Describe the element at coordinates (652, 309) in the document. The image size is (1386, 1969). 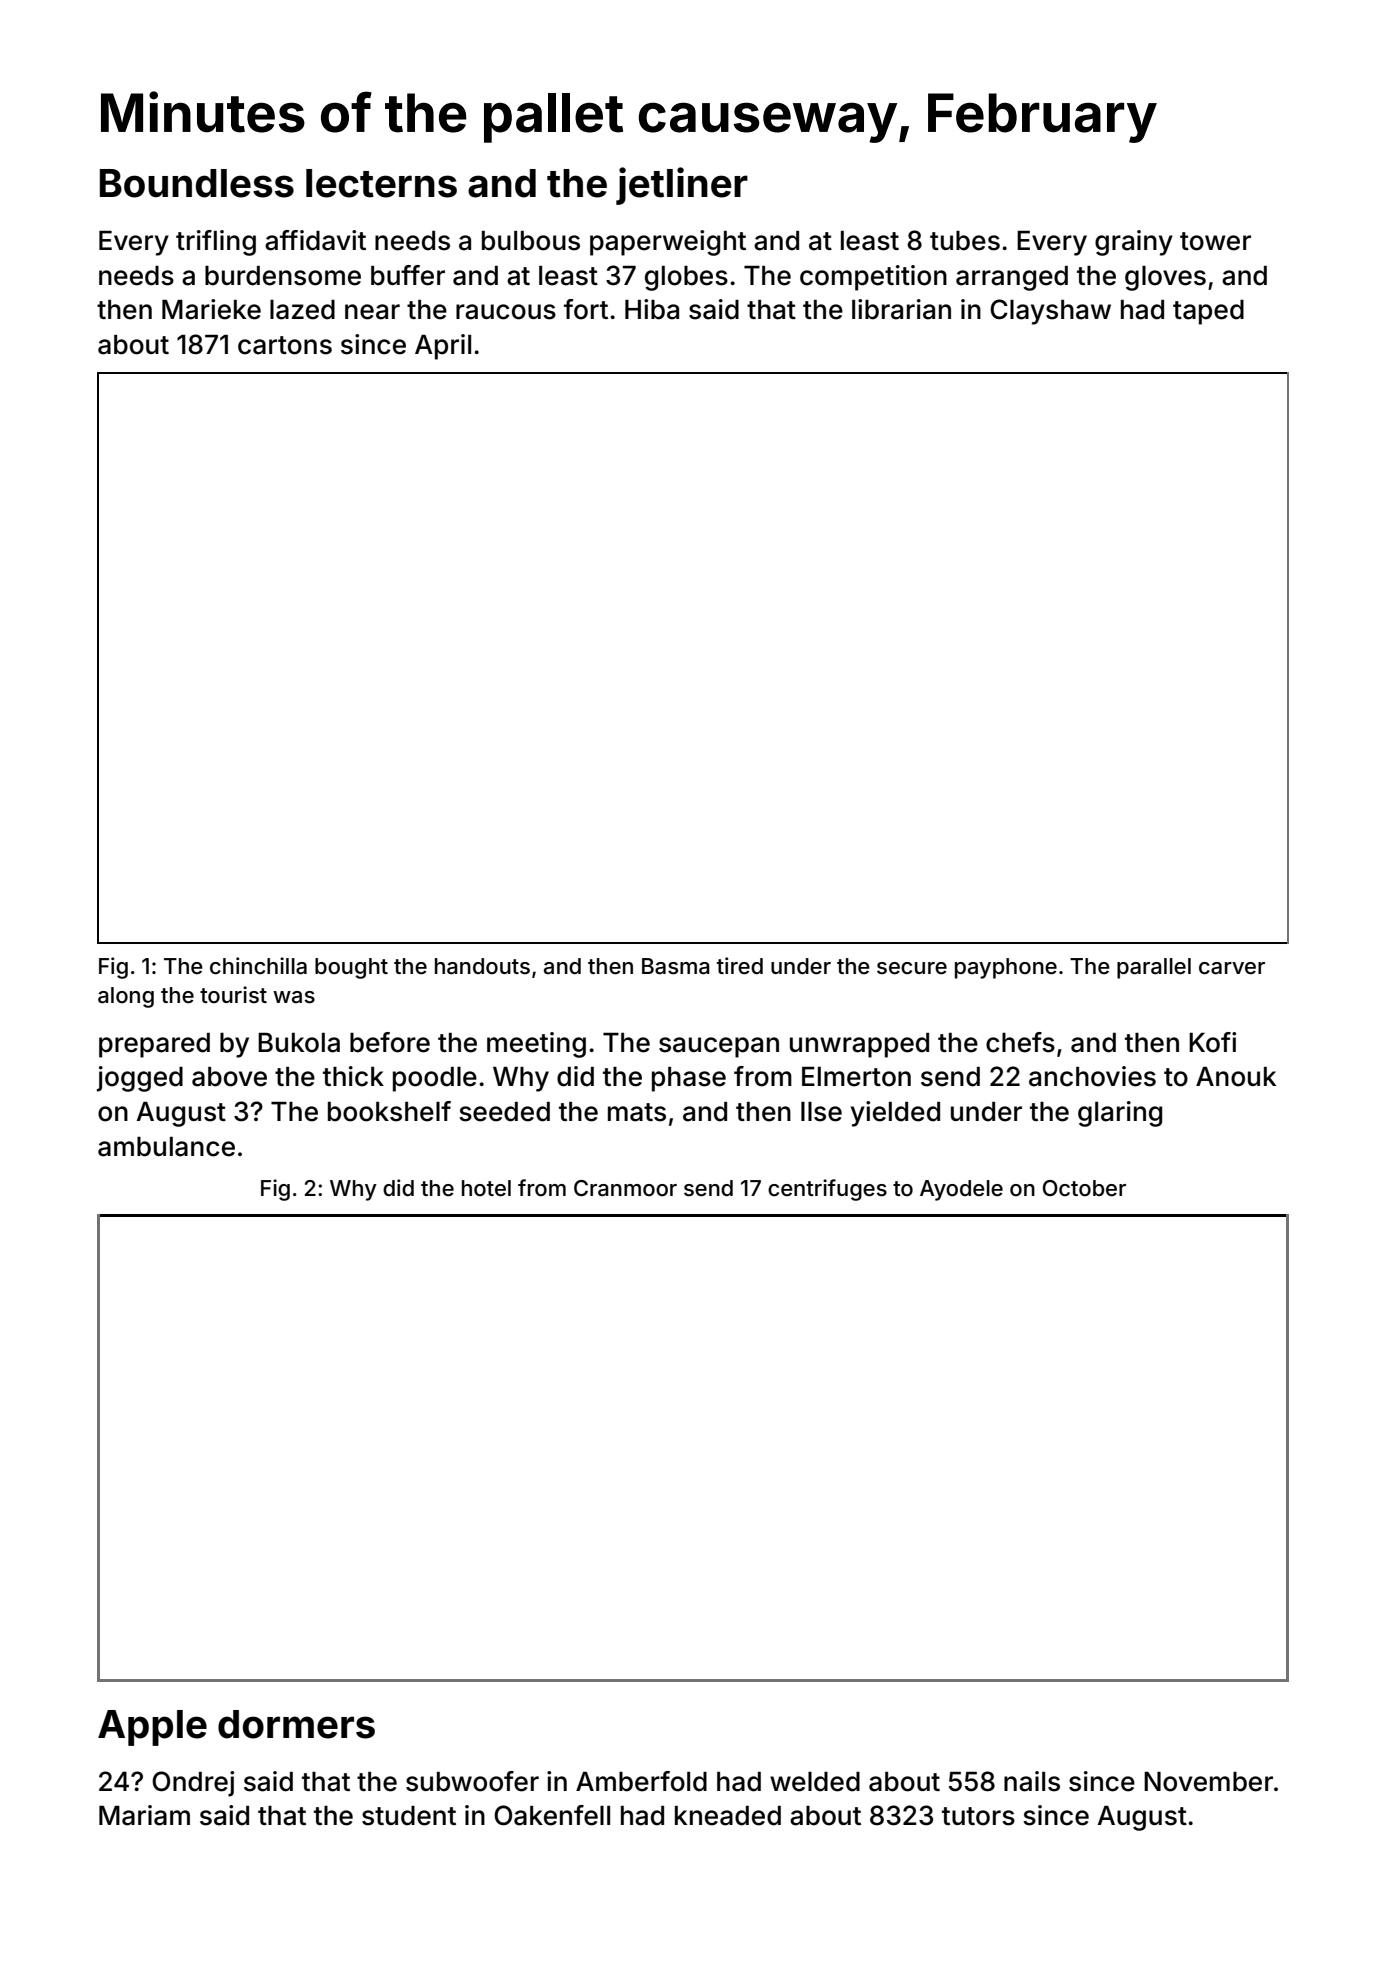
I see `Hiba` at that location.
